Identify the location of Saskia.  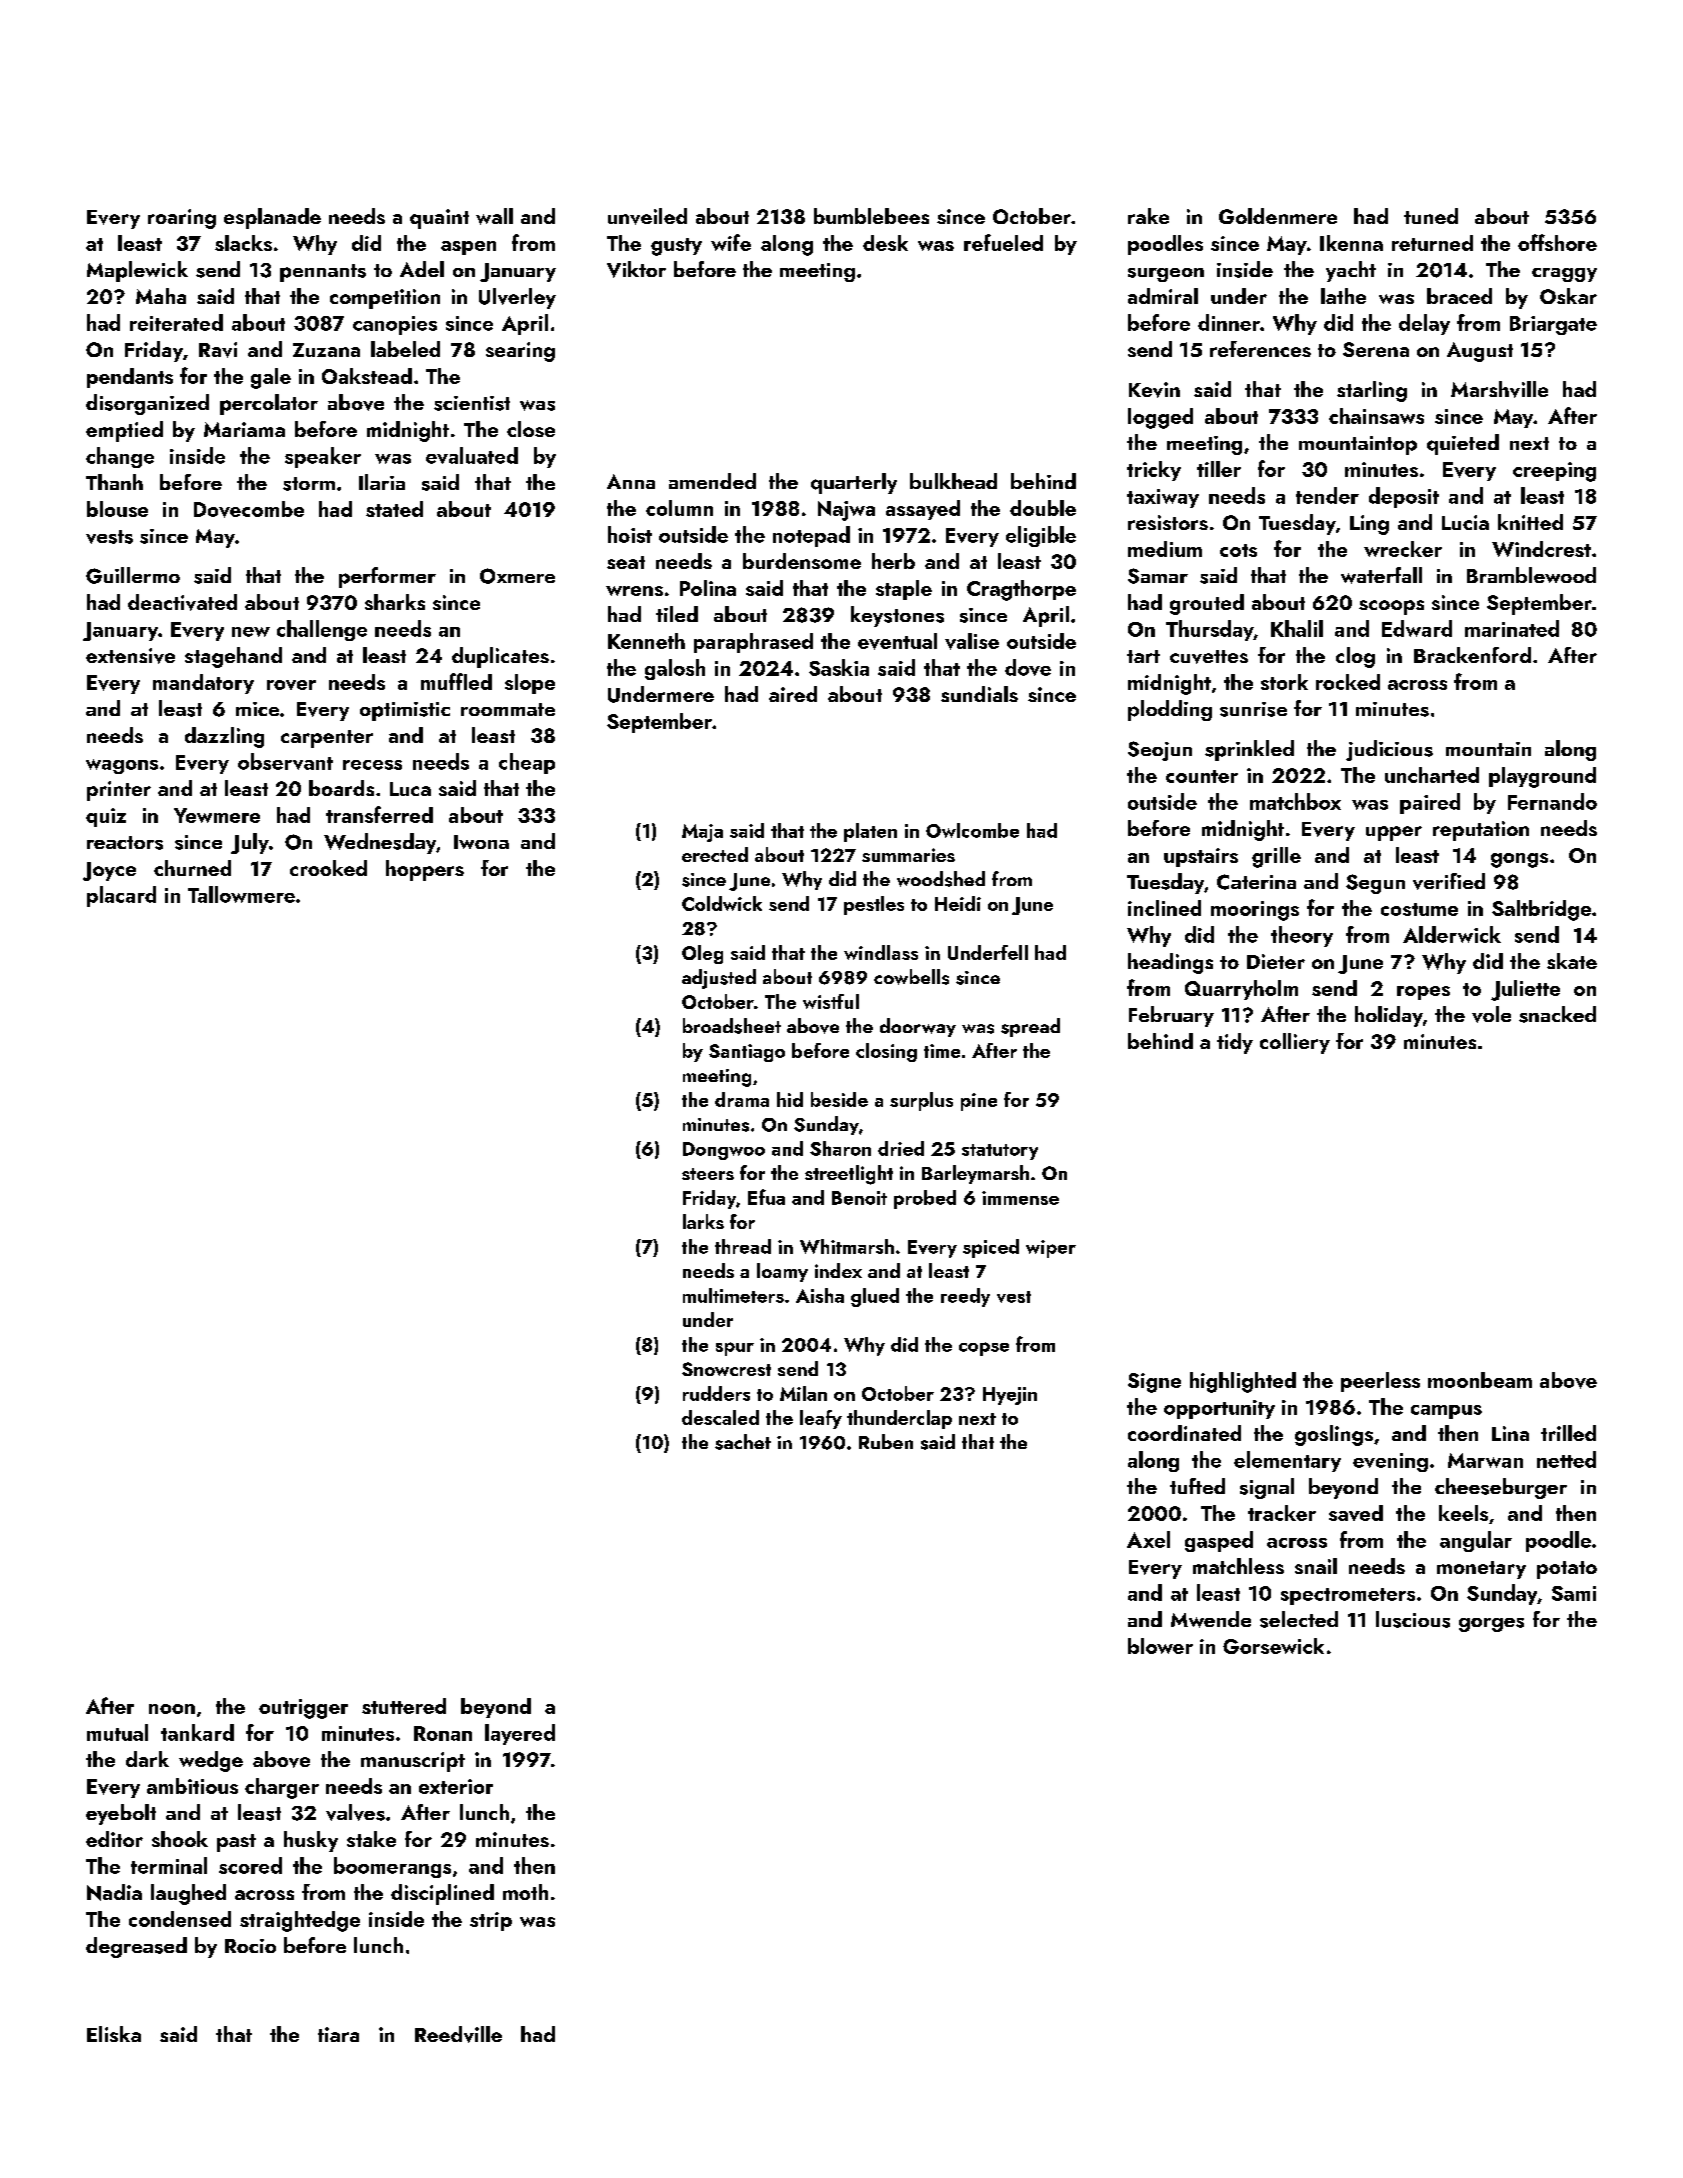
(839, 667).
